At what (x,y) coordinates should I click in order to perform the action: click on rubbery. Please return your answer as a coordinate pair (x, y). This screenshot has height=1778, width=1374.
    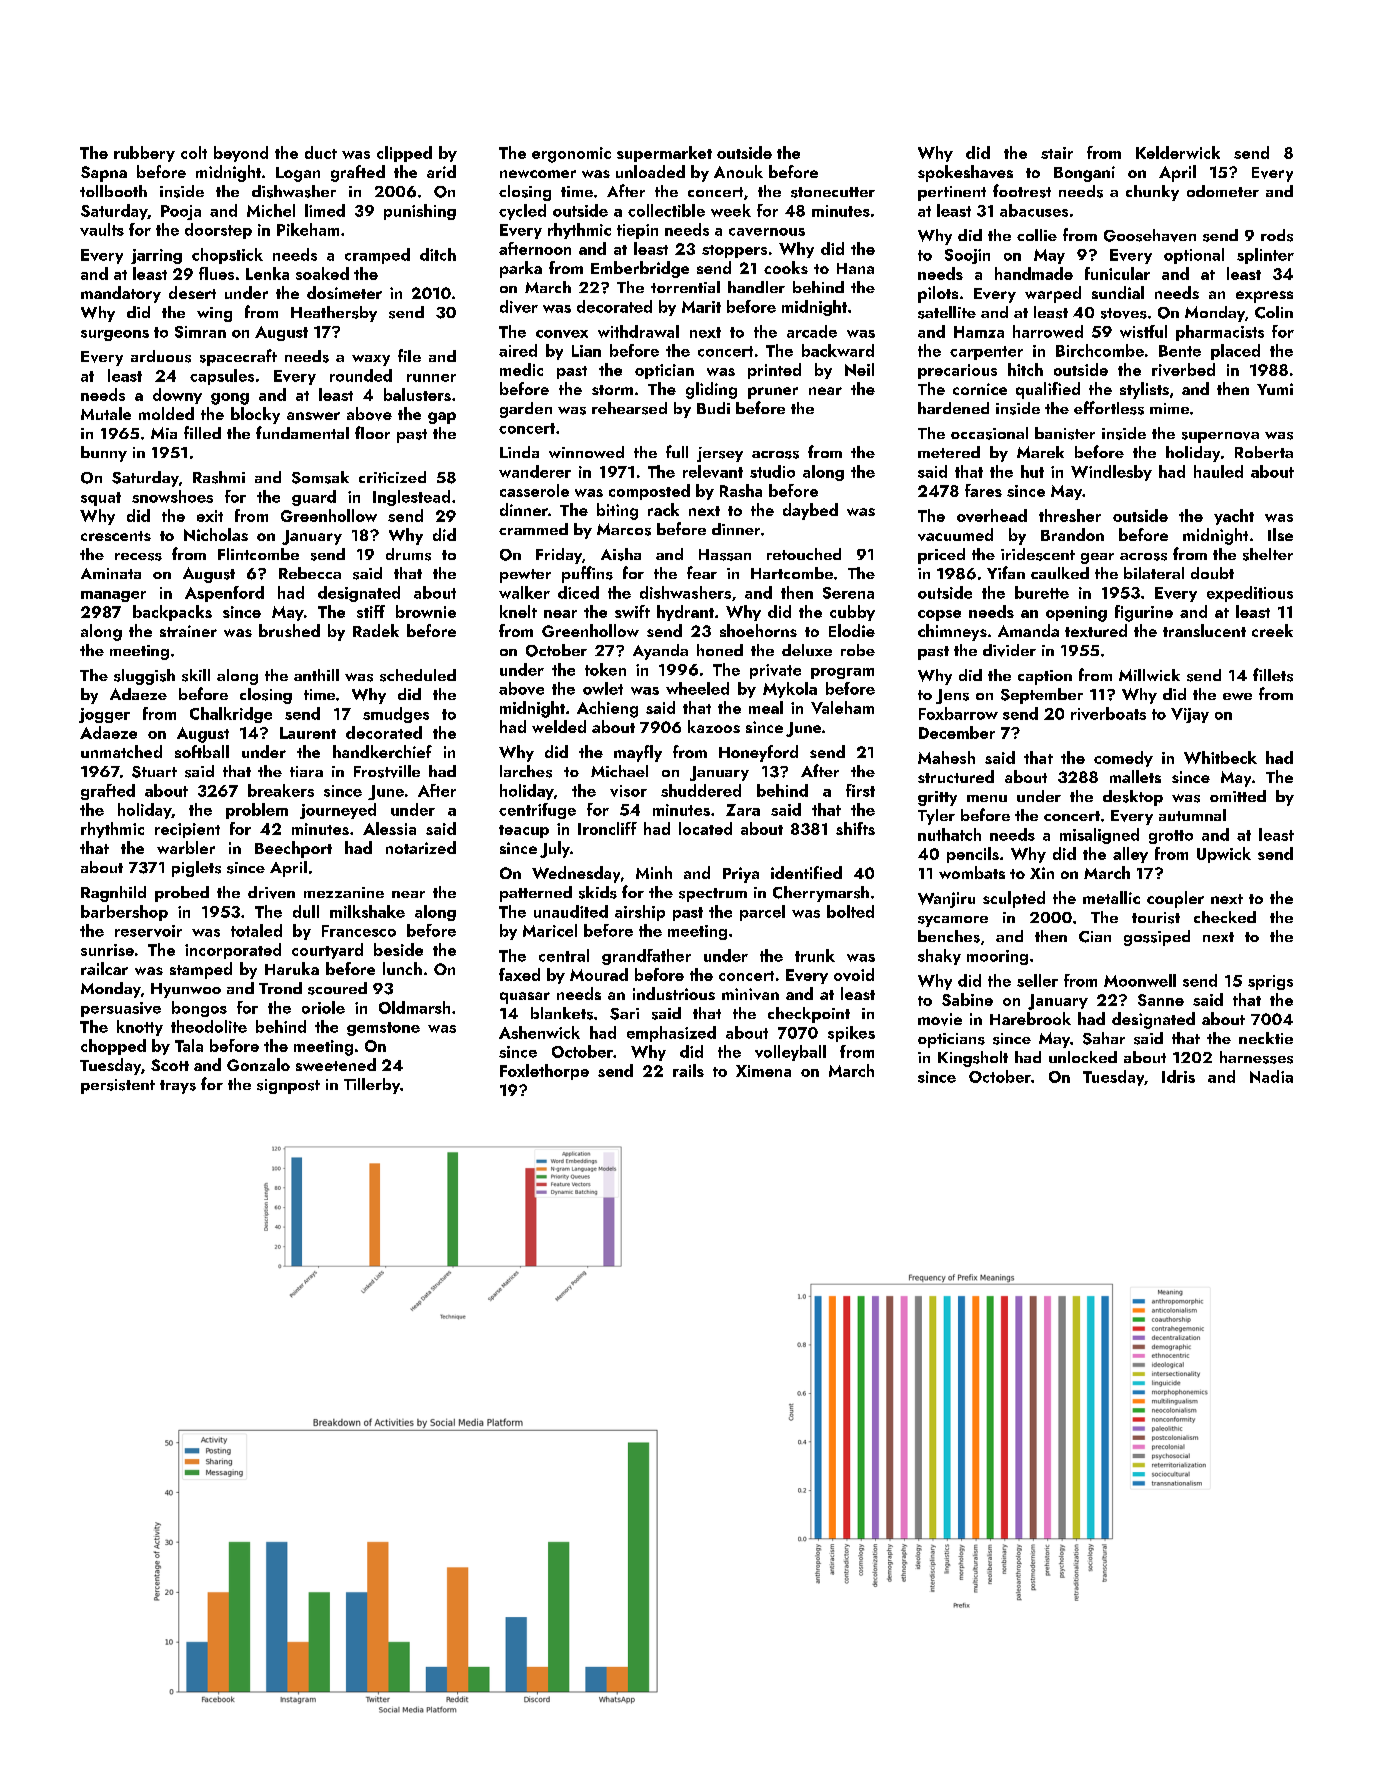
    Looking at the image, I should click on (144, 154).
